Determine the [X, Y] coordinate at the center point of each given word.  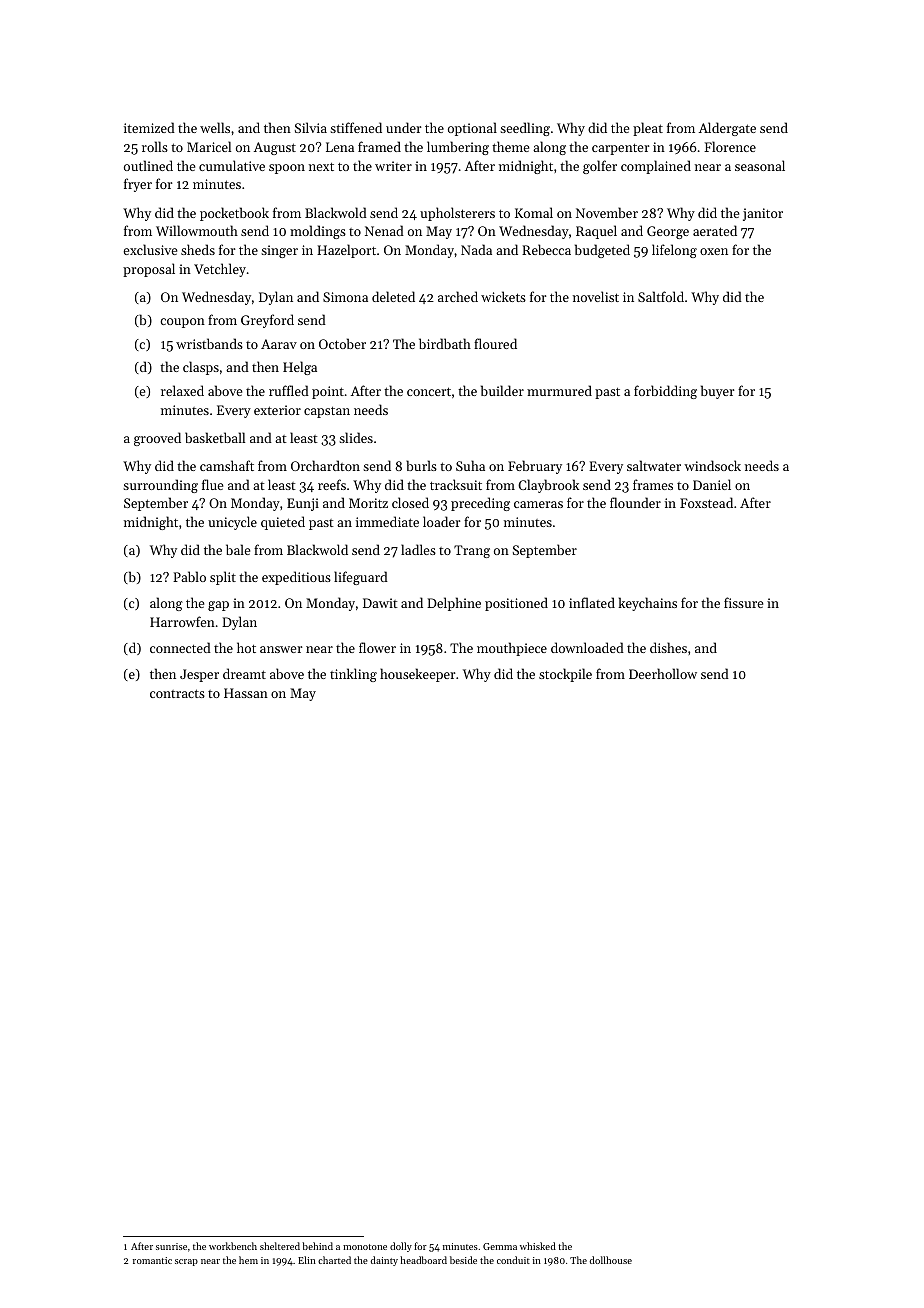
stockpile [565, 675]
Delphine [454, 604]
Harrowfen [182, 621]
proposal [149, 270]
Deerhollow [663, 673]
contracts [177, 693]
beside [463, 1260]
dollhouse [611, 1260]
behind [317, 1246]
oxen [714, 251]
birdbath [445, 343]
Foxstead [706, 502]
